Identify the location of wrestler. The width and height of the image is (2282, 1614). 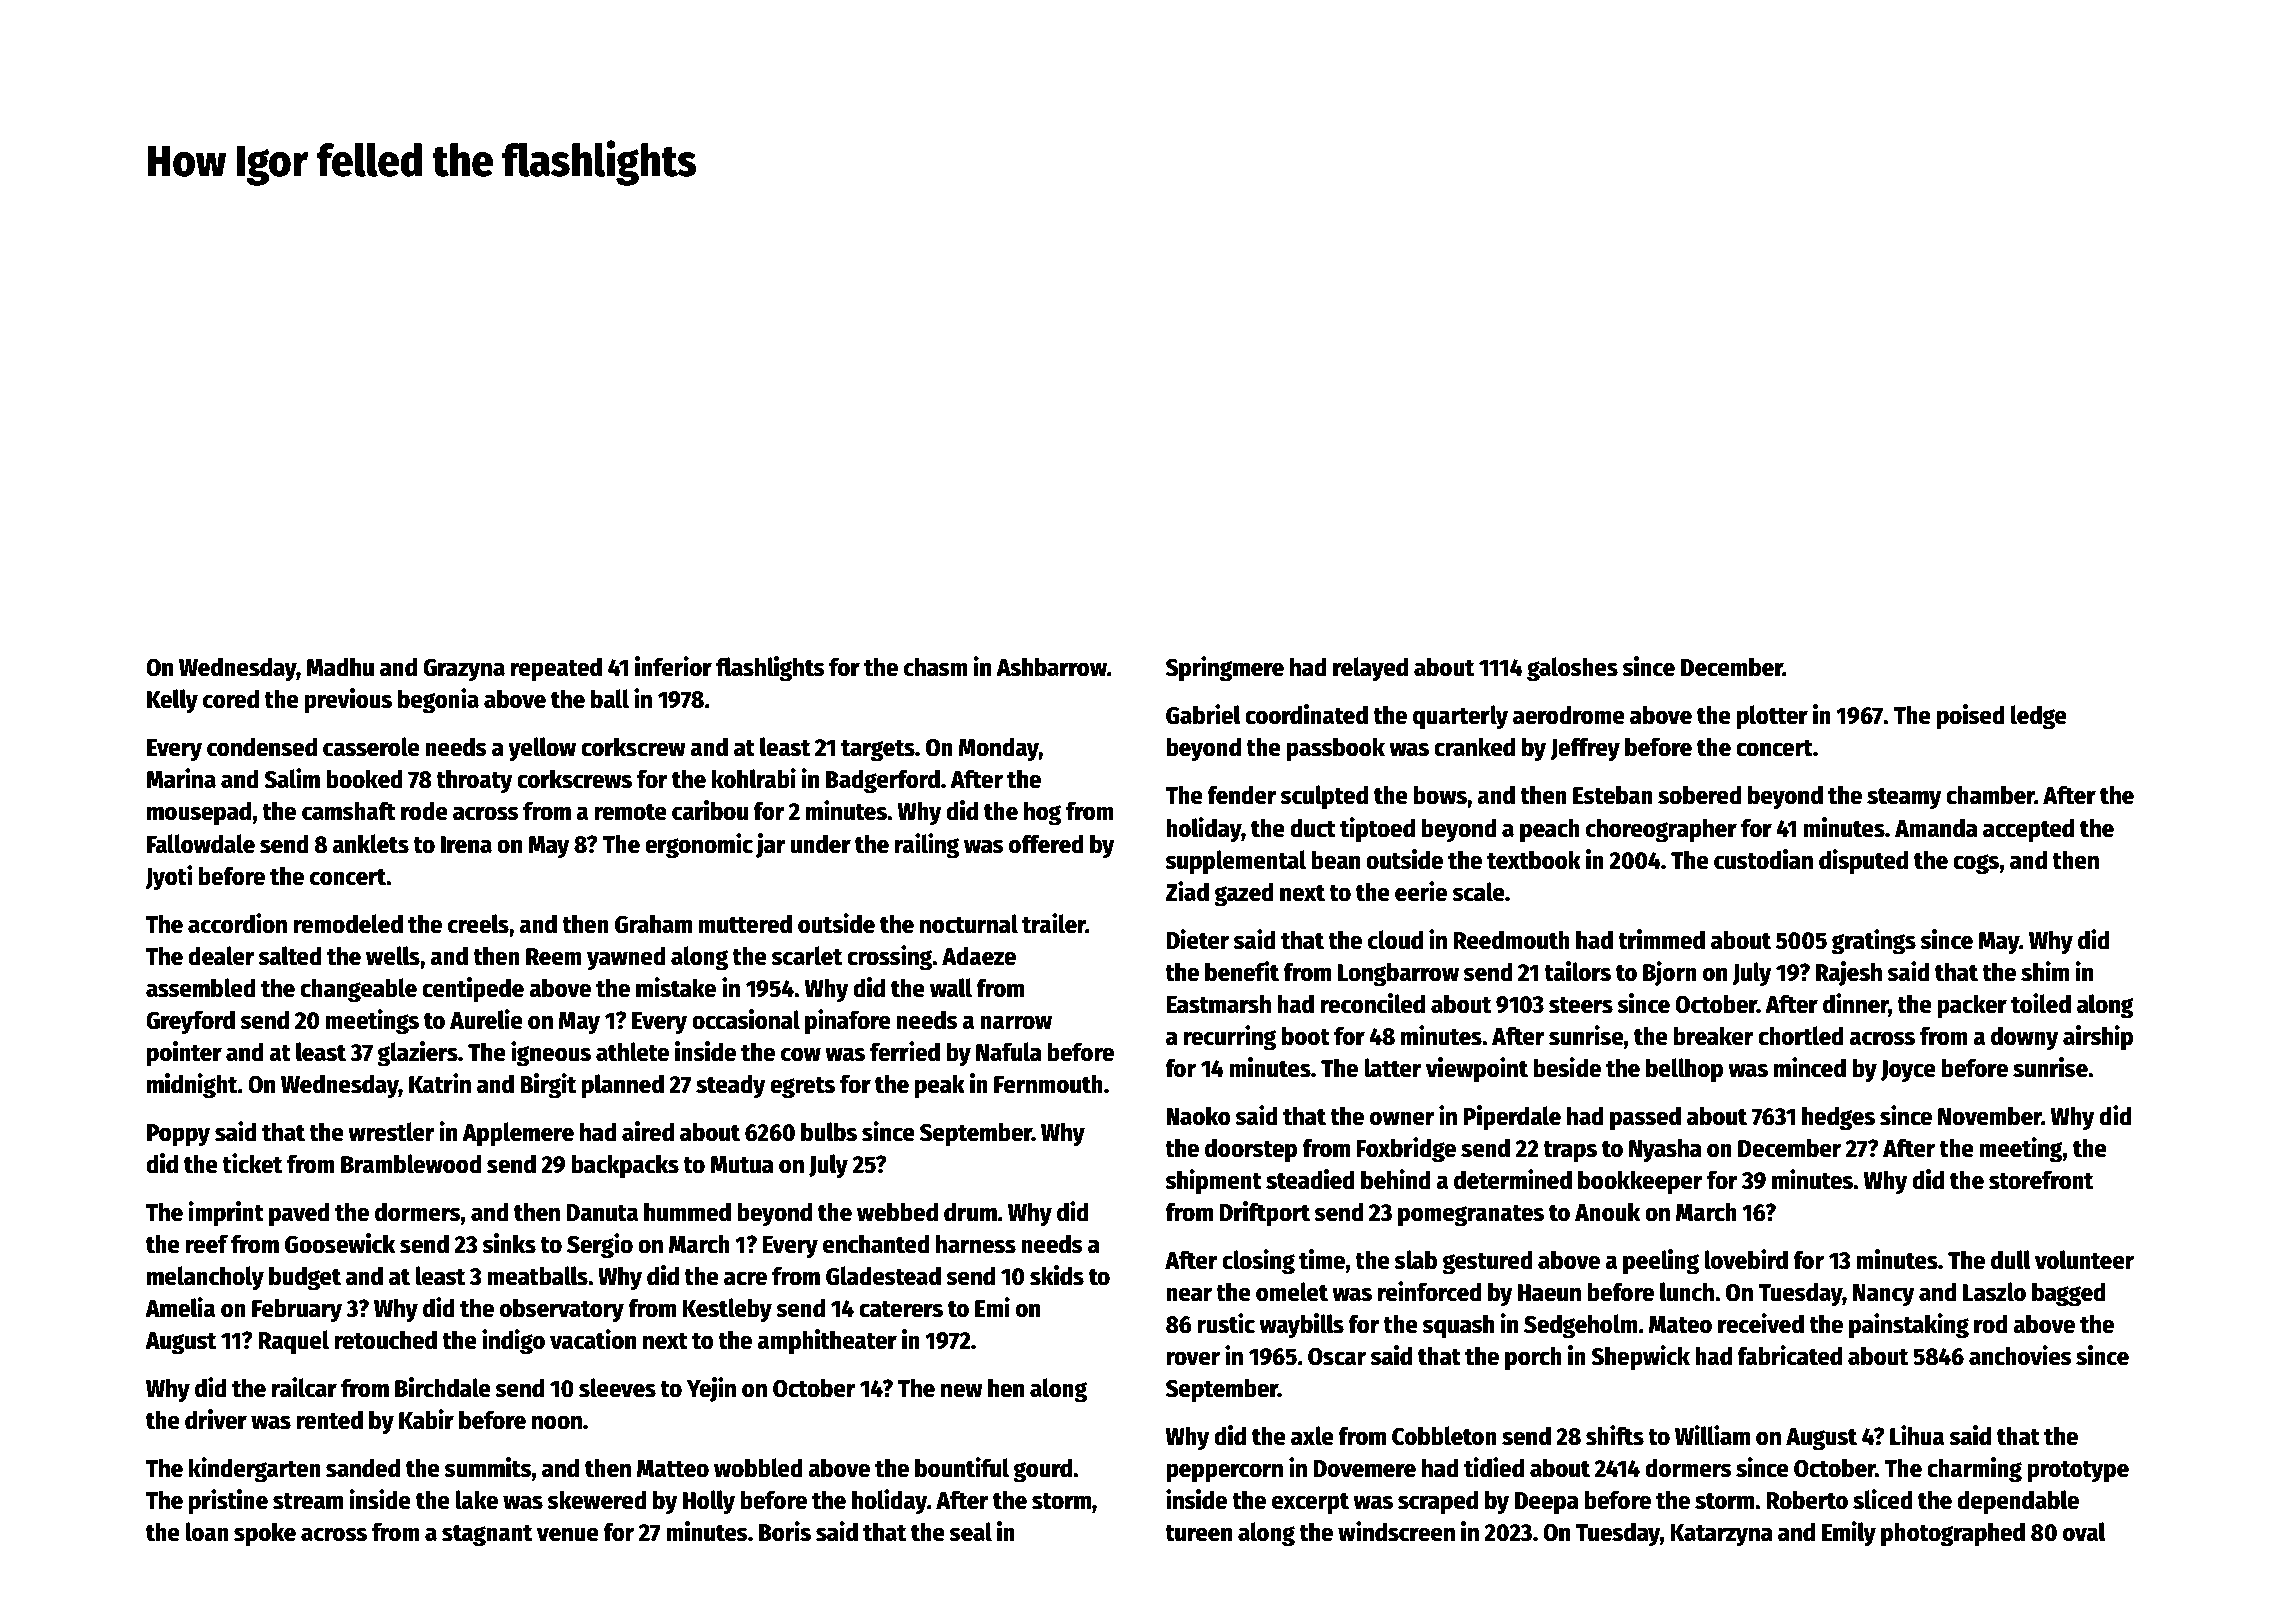
(391, 1132).
